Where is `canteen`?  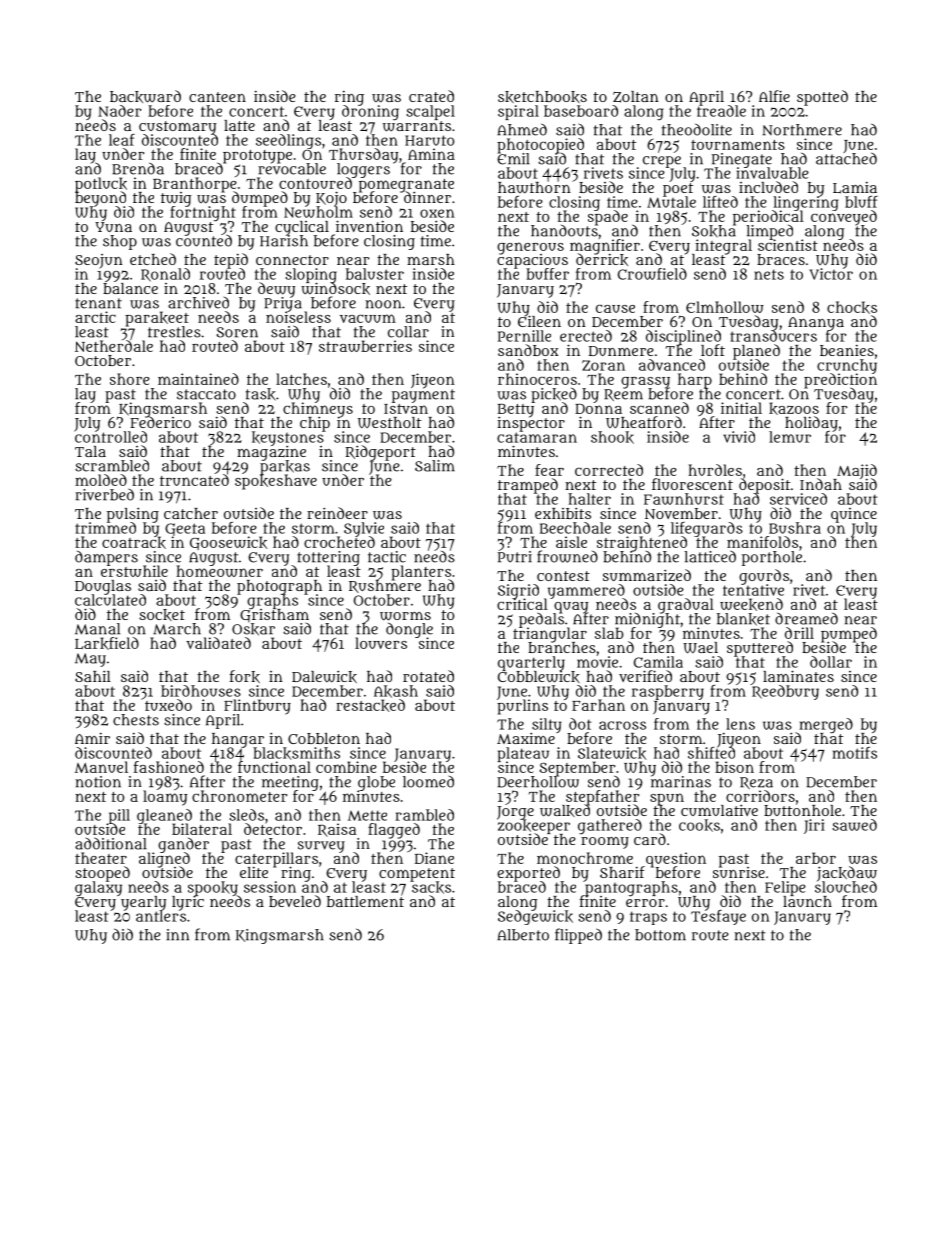
canteen is located at coordinates (217, 97).
